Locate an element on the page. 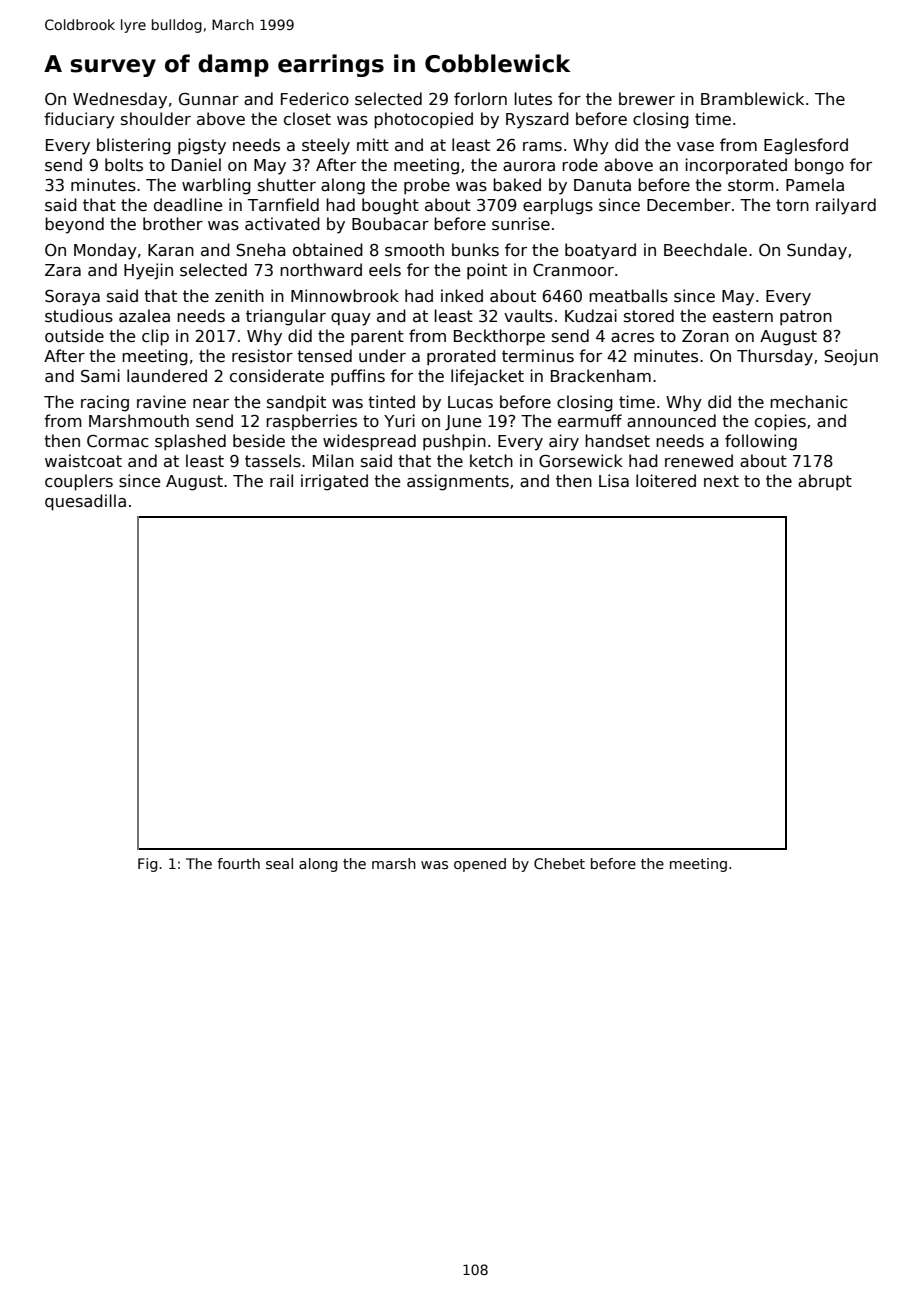 The image size is (924, 1308). fourth is located at coordinates (238, 863).
